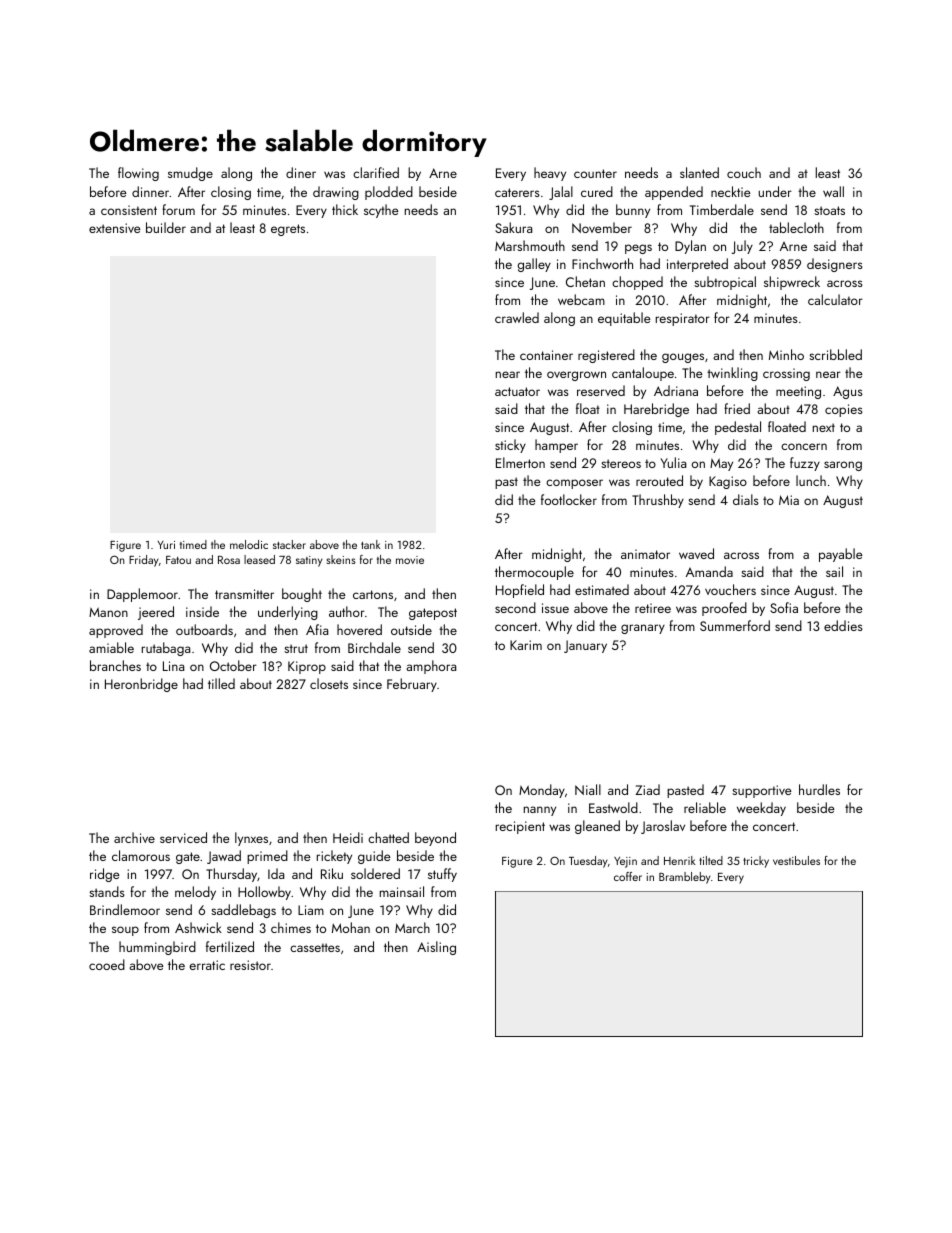  Describe the element at coordinates (735, 625) in the page. I see `Summerford` at that location.
